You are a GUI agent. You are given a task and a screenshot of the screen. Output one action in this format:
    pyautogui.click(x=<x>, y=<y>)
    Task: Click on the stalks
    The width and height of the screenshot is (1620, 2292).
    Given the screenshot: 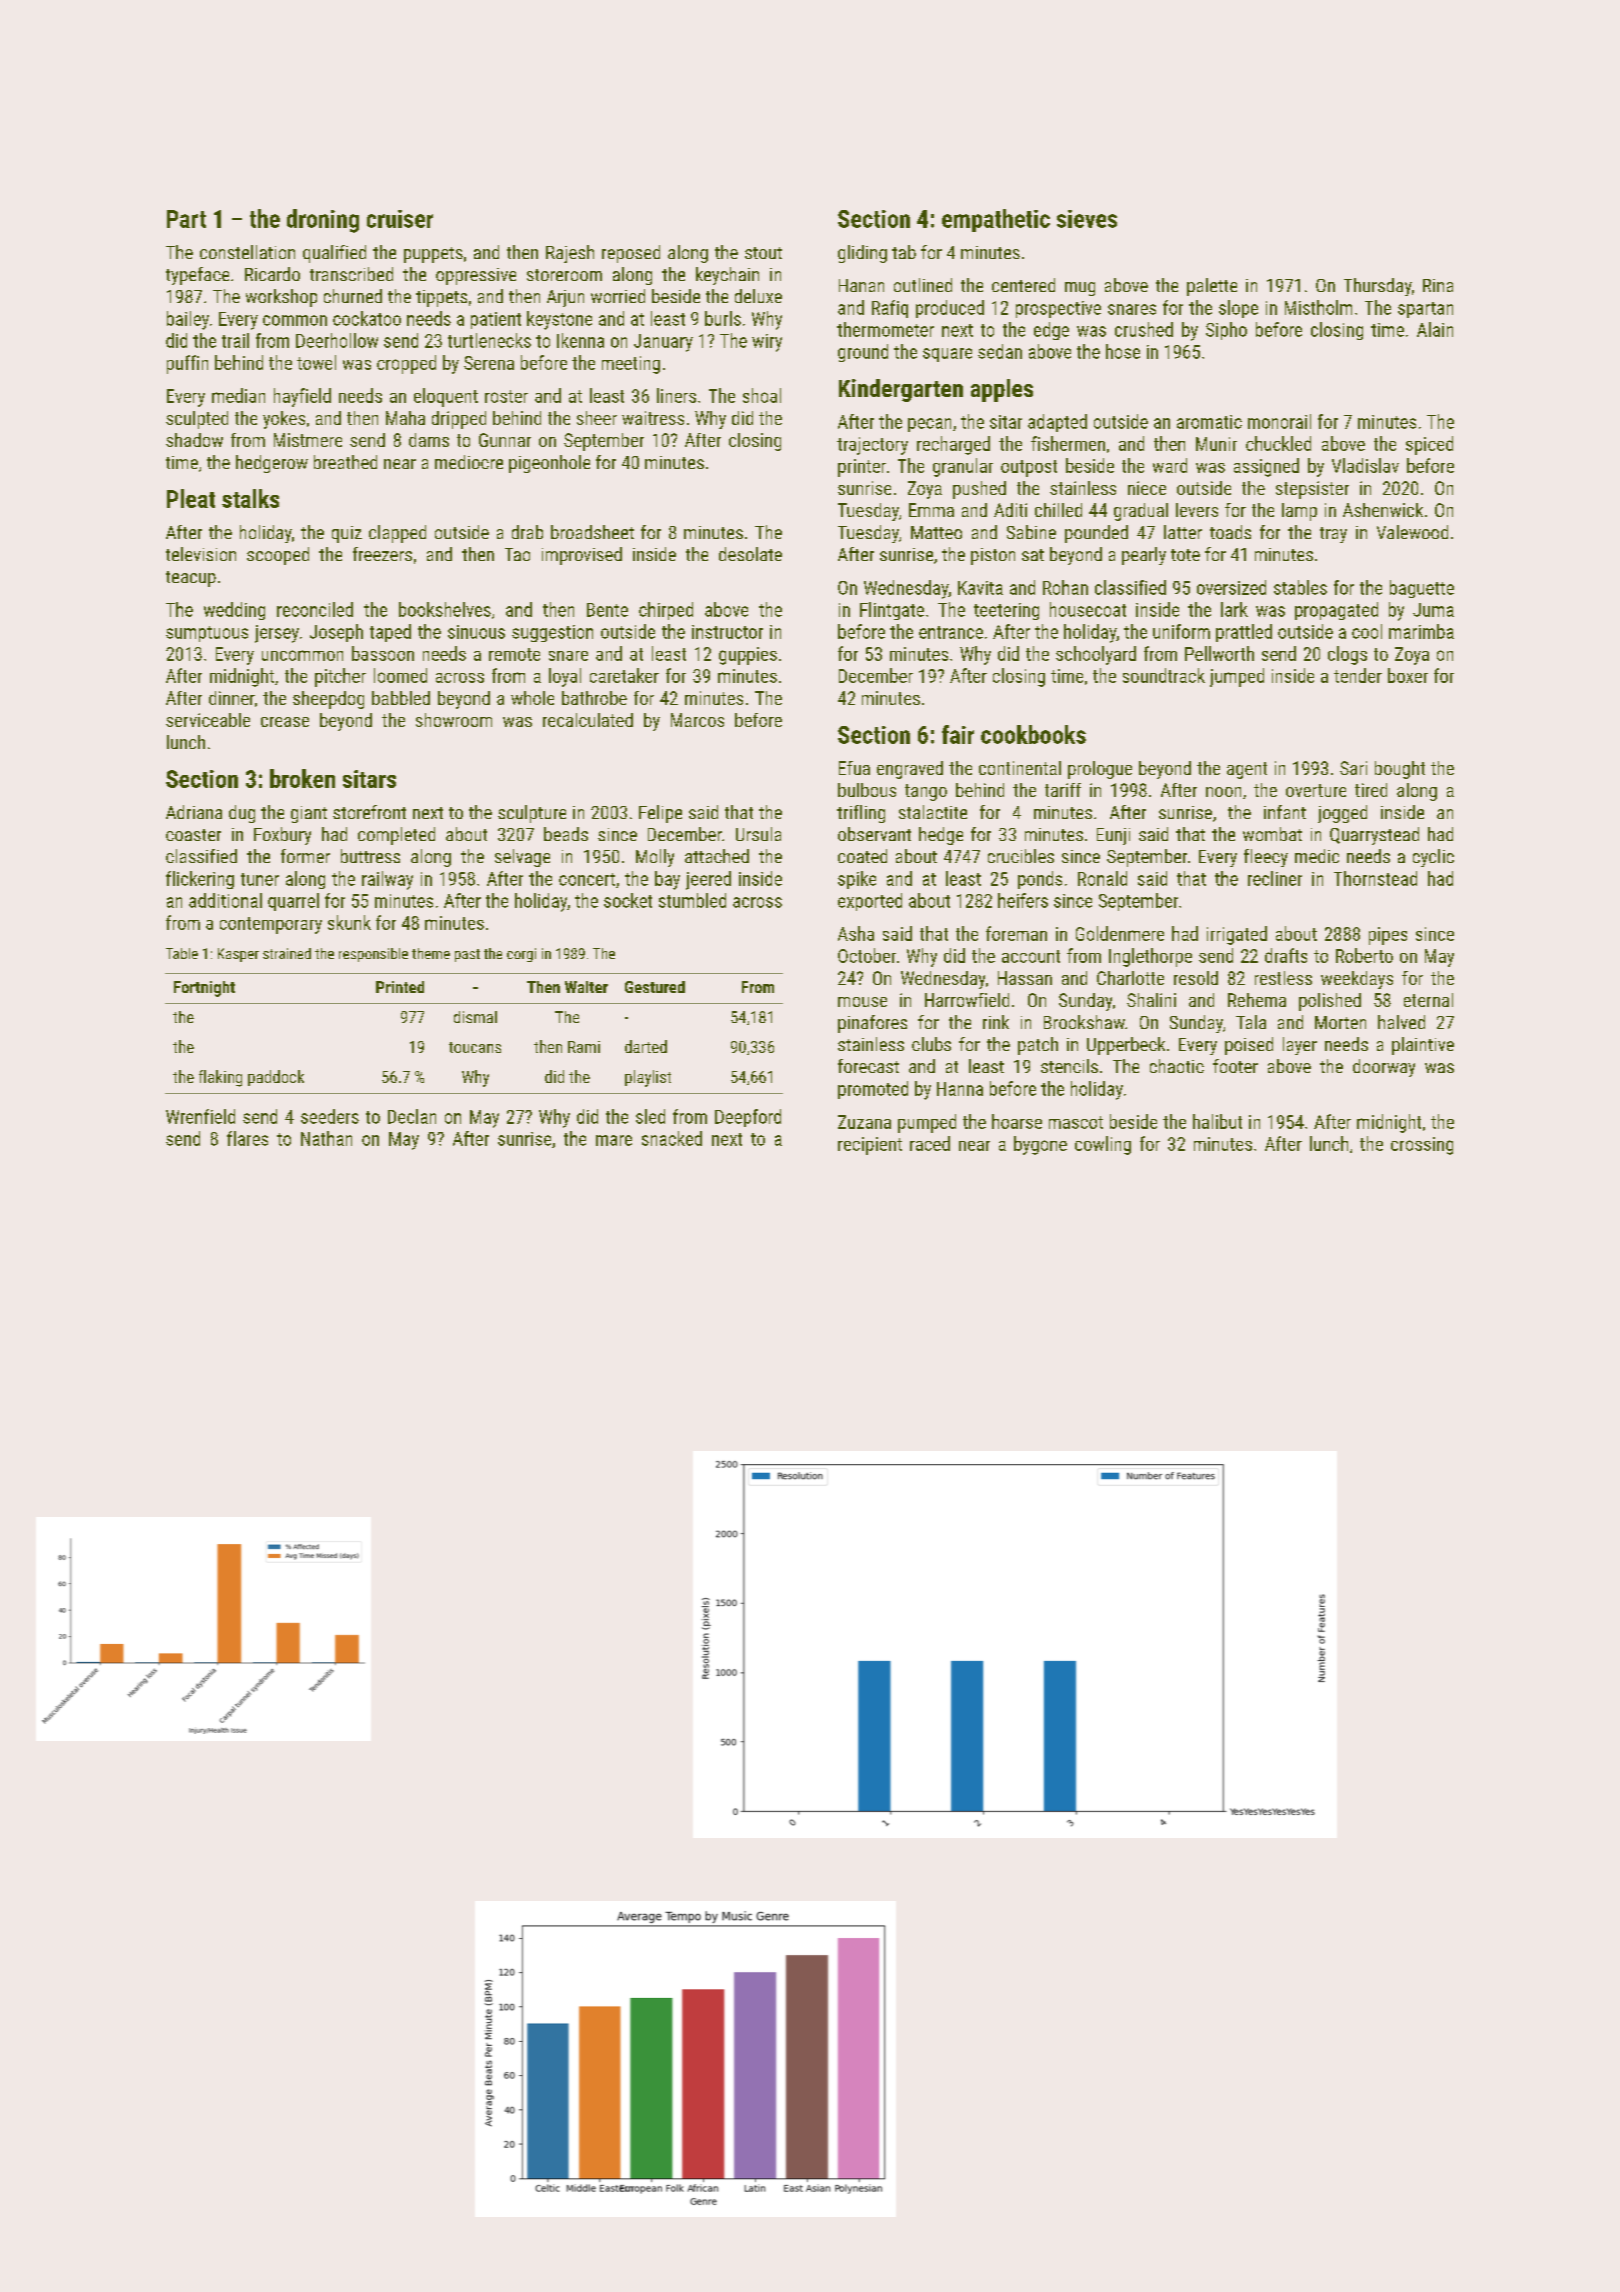 What is the action you would take?
    pyautogui.click(x=250, y=498)
